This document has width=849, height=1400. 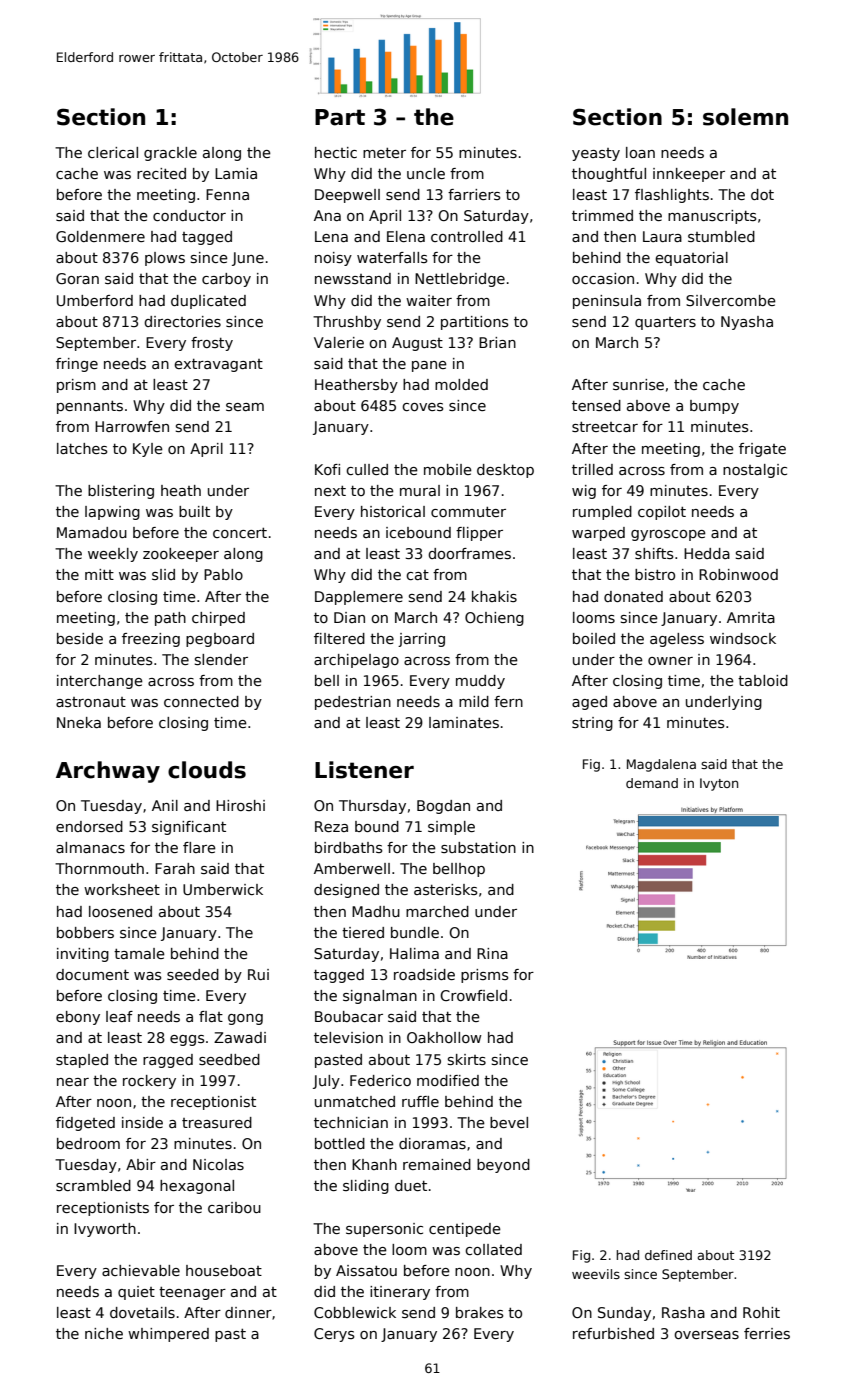 What do you see at coordinates (719, 784) in the document?
I see `Ivyton` at bounding box center [719, 784].
